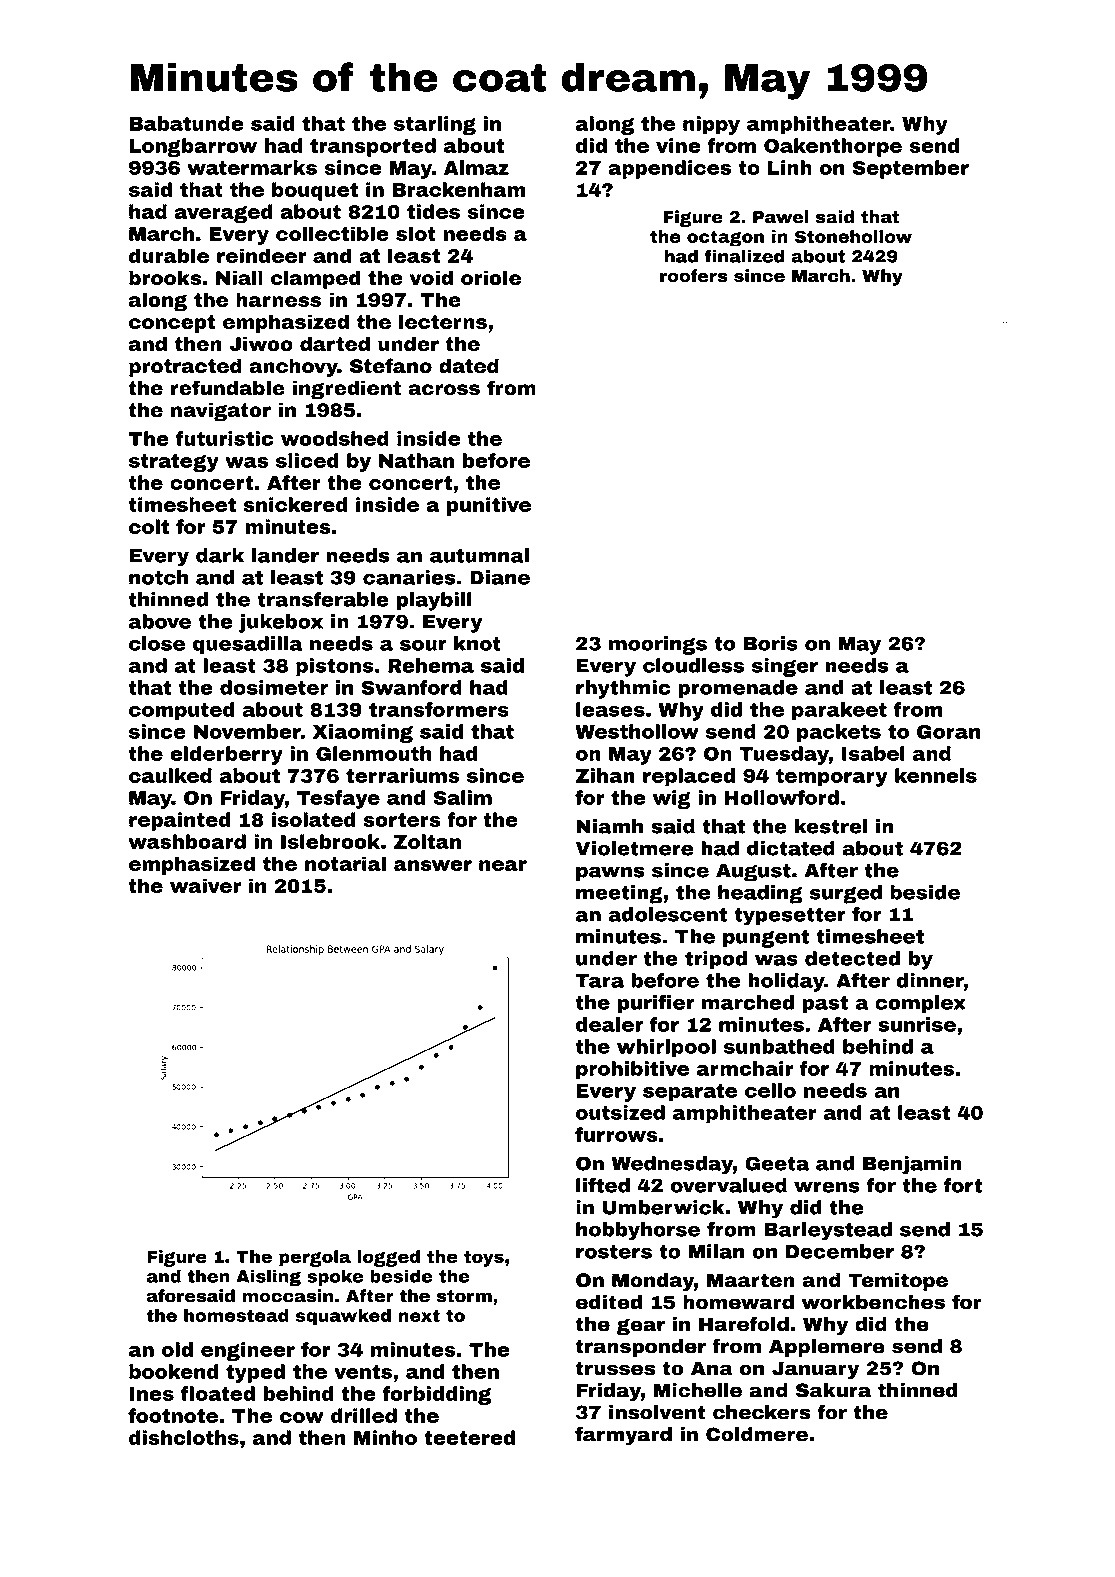 The image size is (1115, 1577). What do you see at coordinates (469, 1437) in the screenshot?
I see `teetered` at bounding box center [469, 1437].
